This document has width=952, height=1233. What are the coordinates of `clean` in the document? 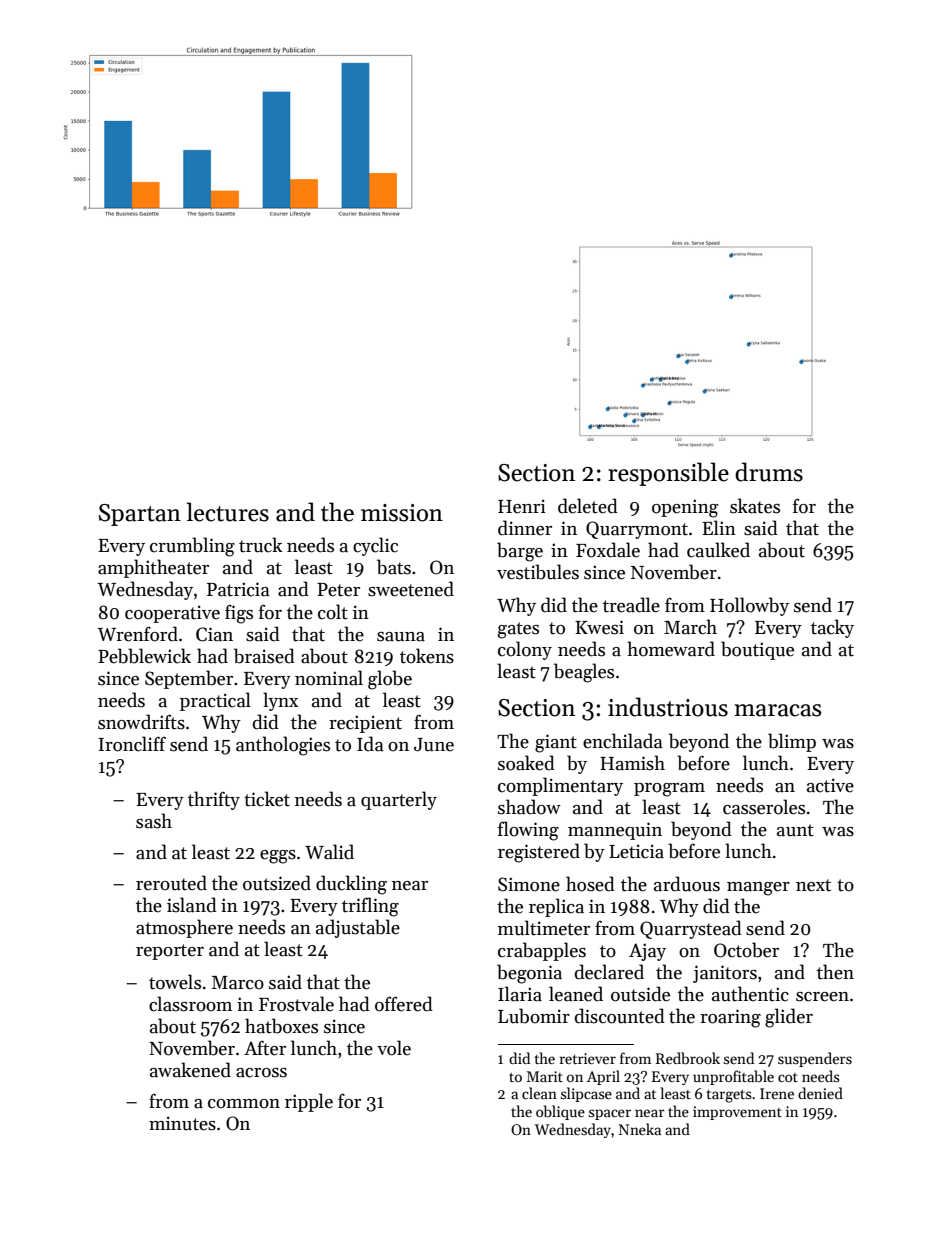 It's located at (539, 1093).
